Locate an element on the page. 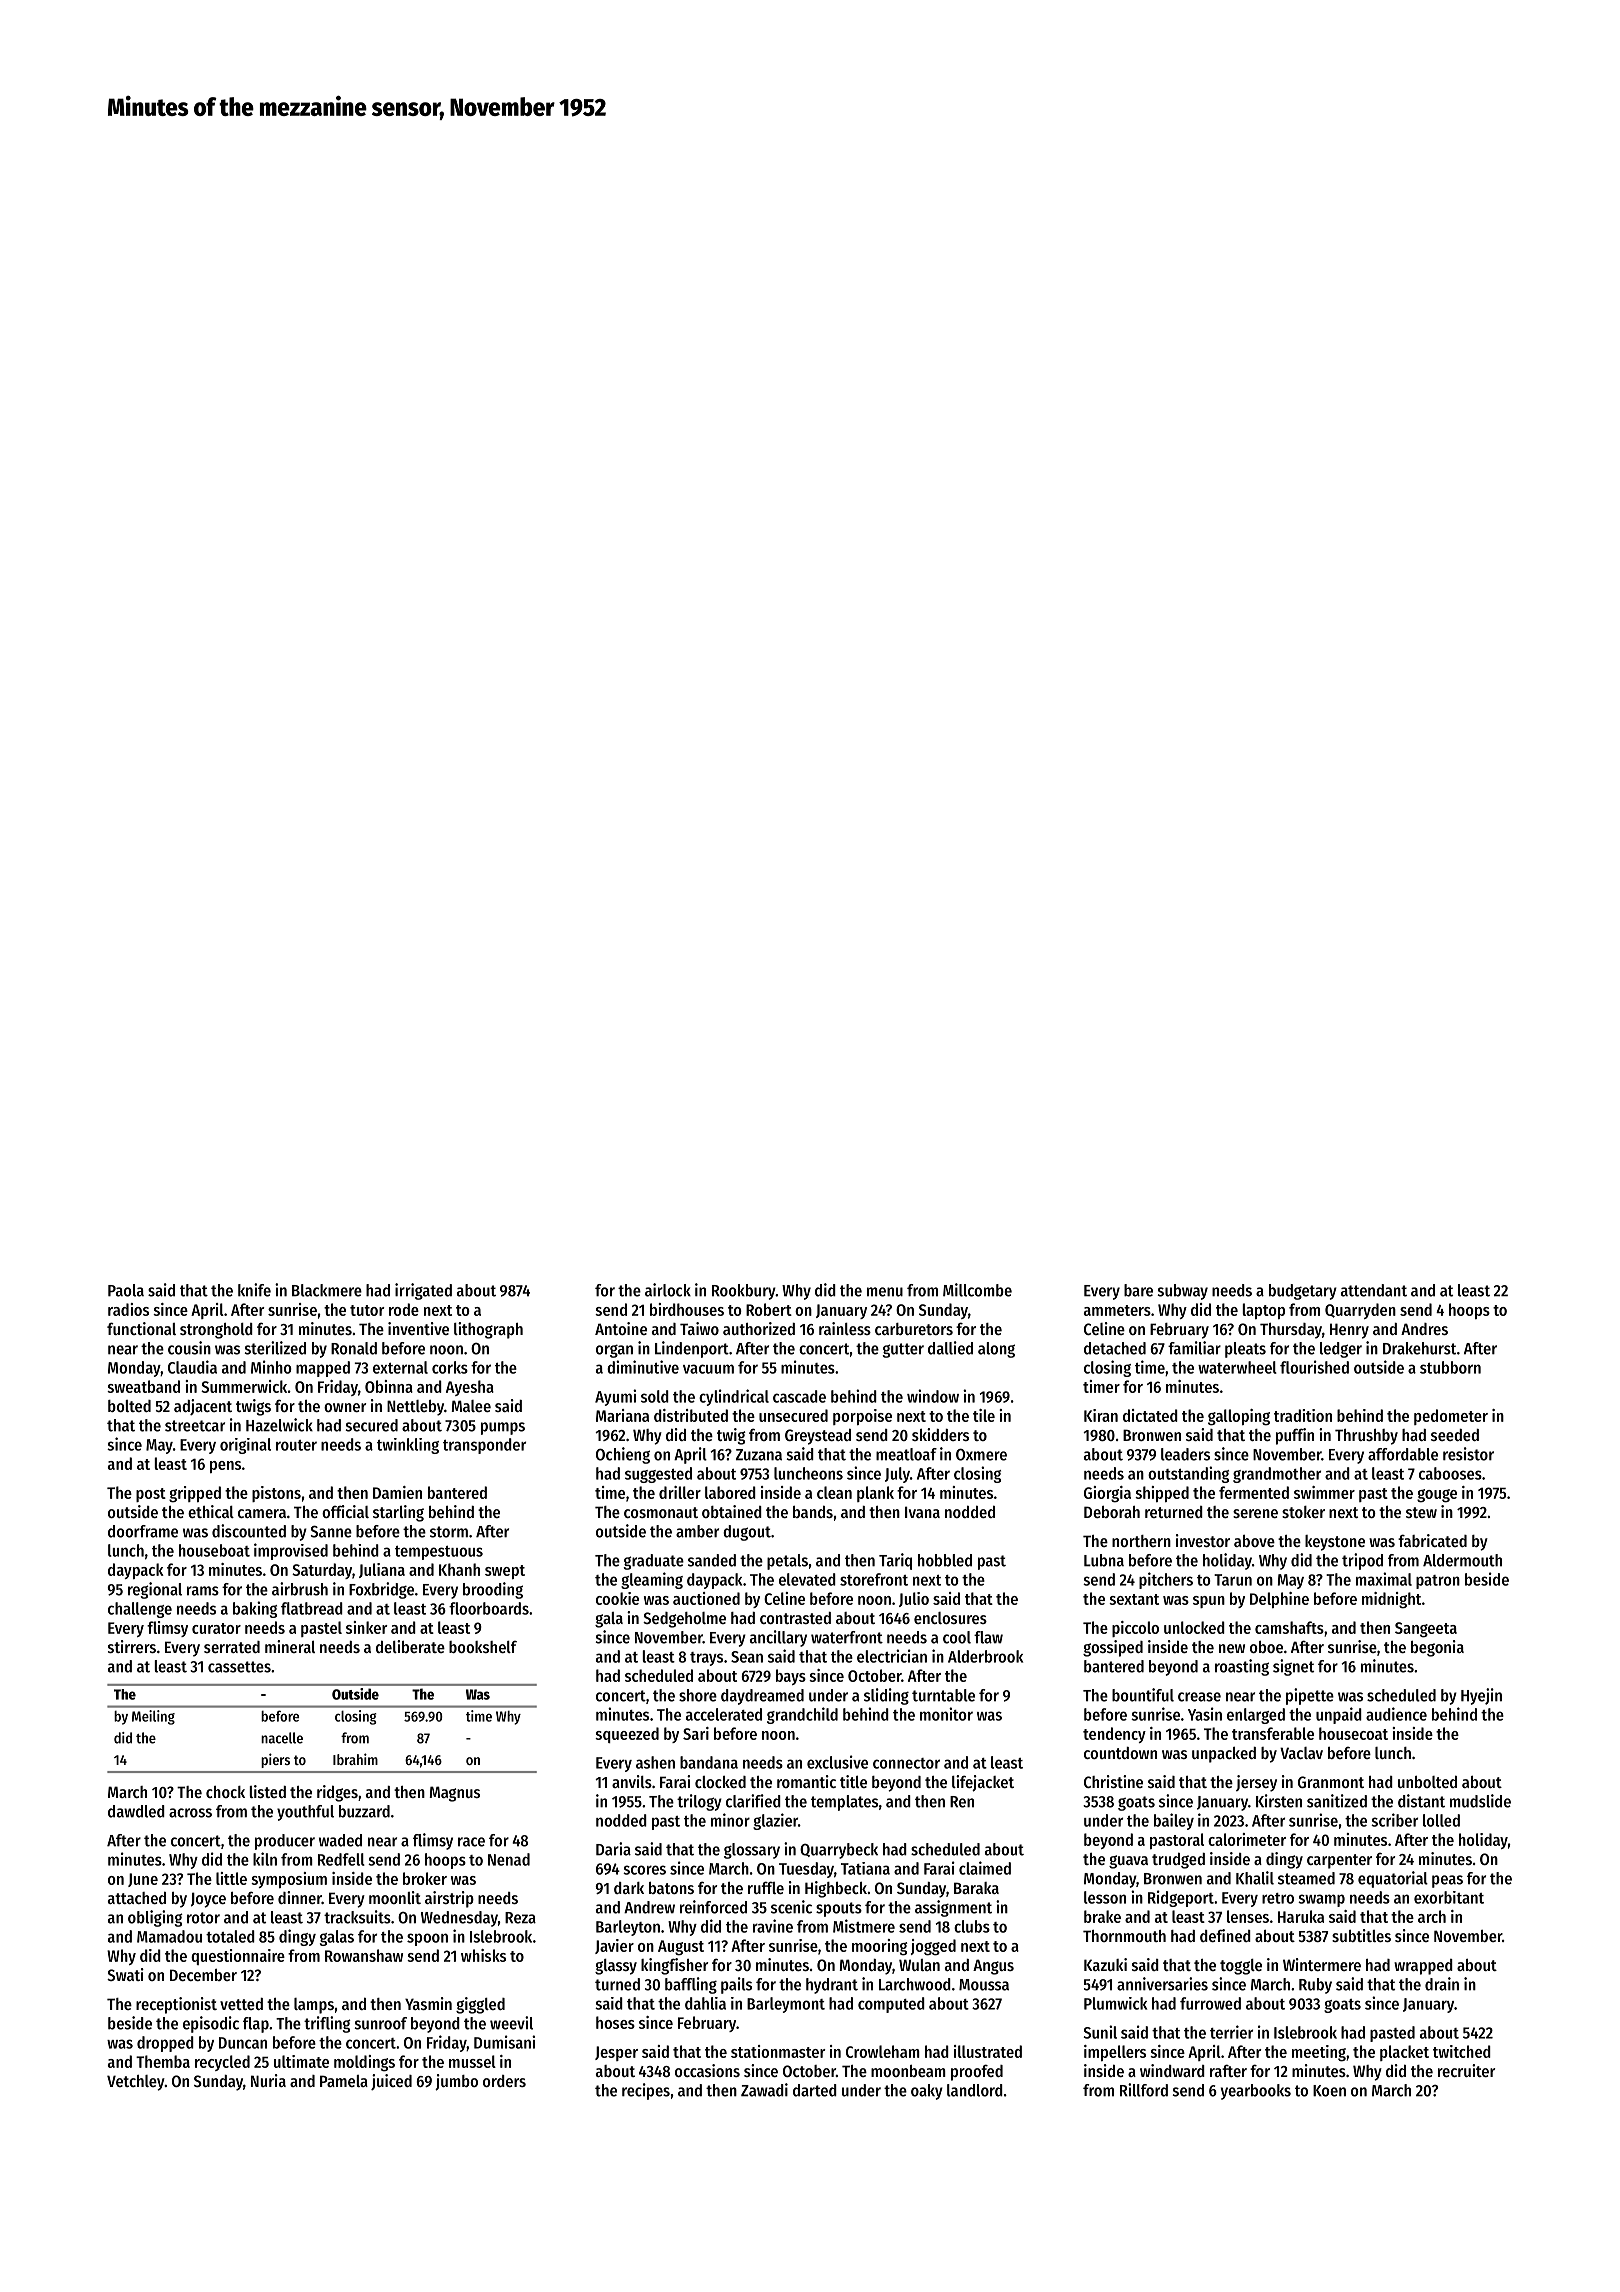 This document has width=1620, height=2292. Nuria is located at coordinates (268, 2080).
